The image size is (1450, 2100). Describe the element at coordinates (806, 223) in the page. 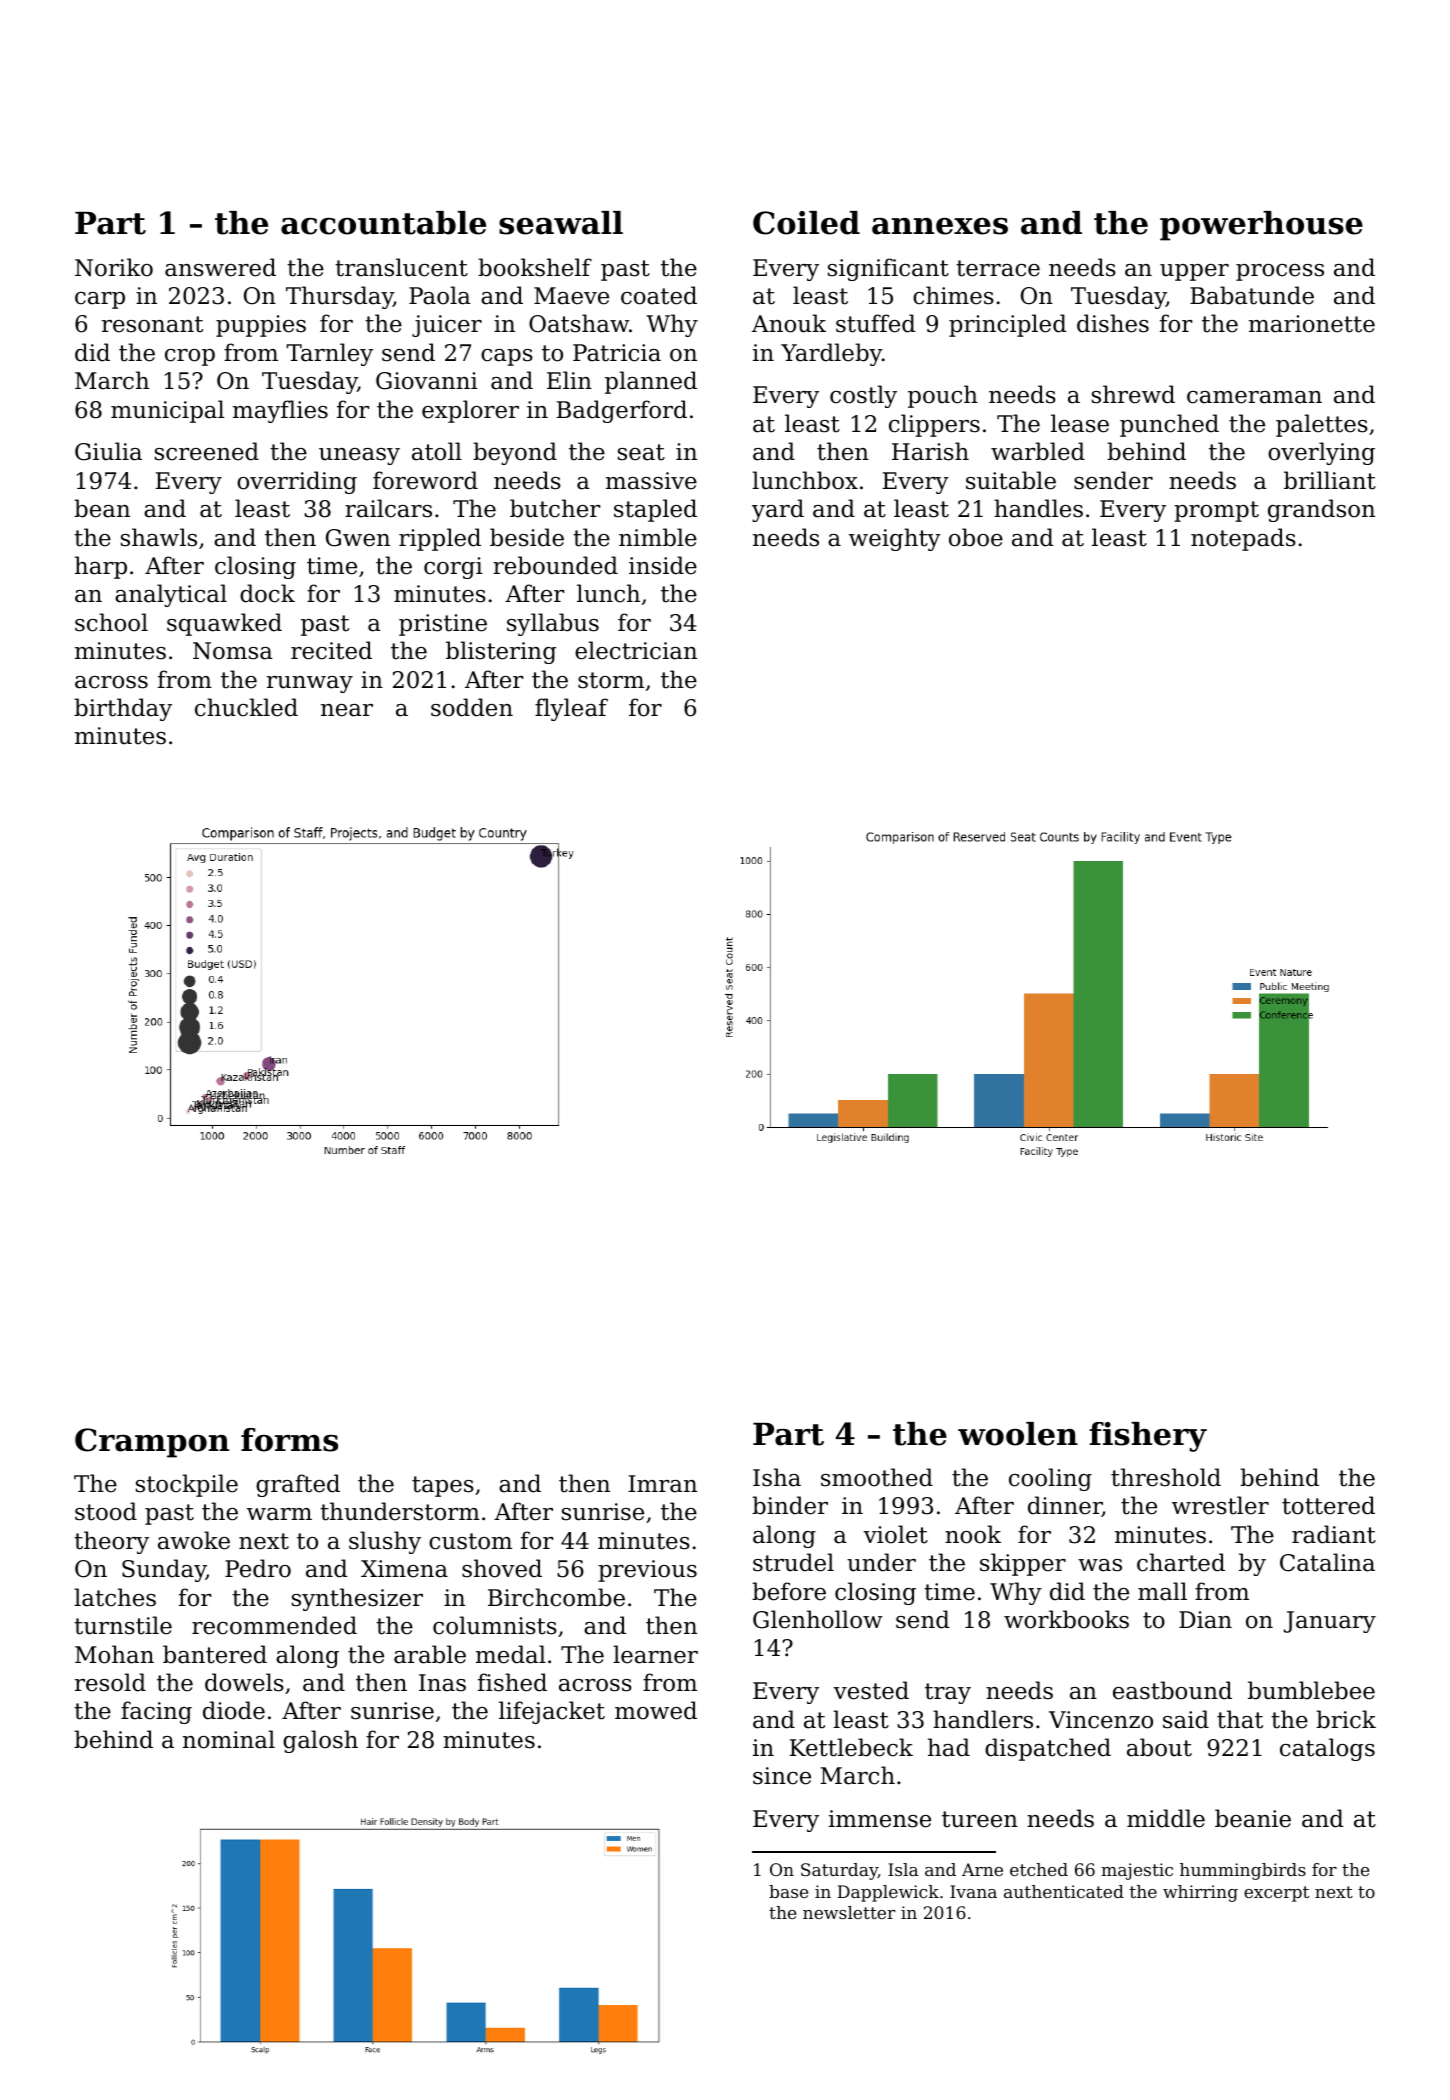

I see `Coiled` at that location.
